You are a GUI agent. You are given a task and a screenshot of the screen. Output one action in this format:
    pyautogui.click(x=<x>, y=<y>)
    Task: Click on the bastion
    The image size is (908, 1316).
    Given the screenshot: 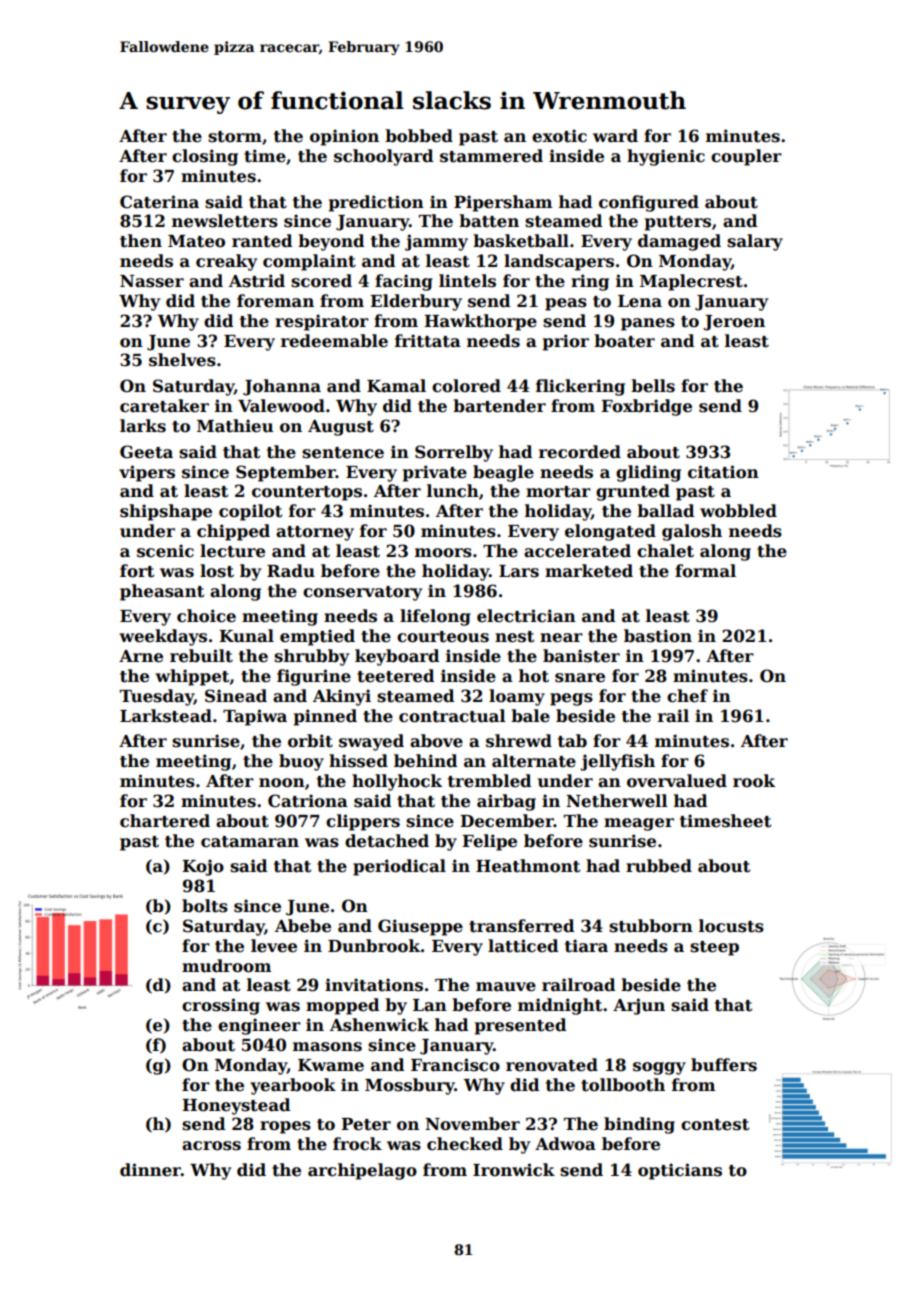 What is the action you would take?
    pyautogui.click(x=658, y=636)
